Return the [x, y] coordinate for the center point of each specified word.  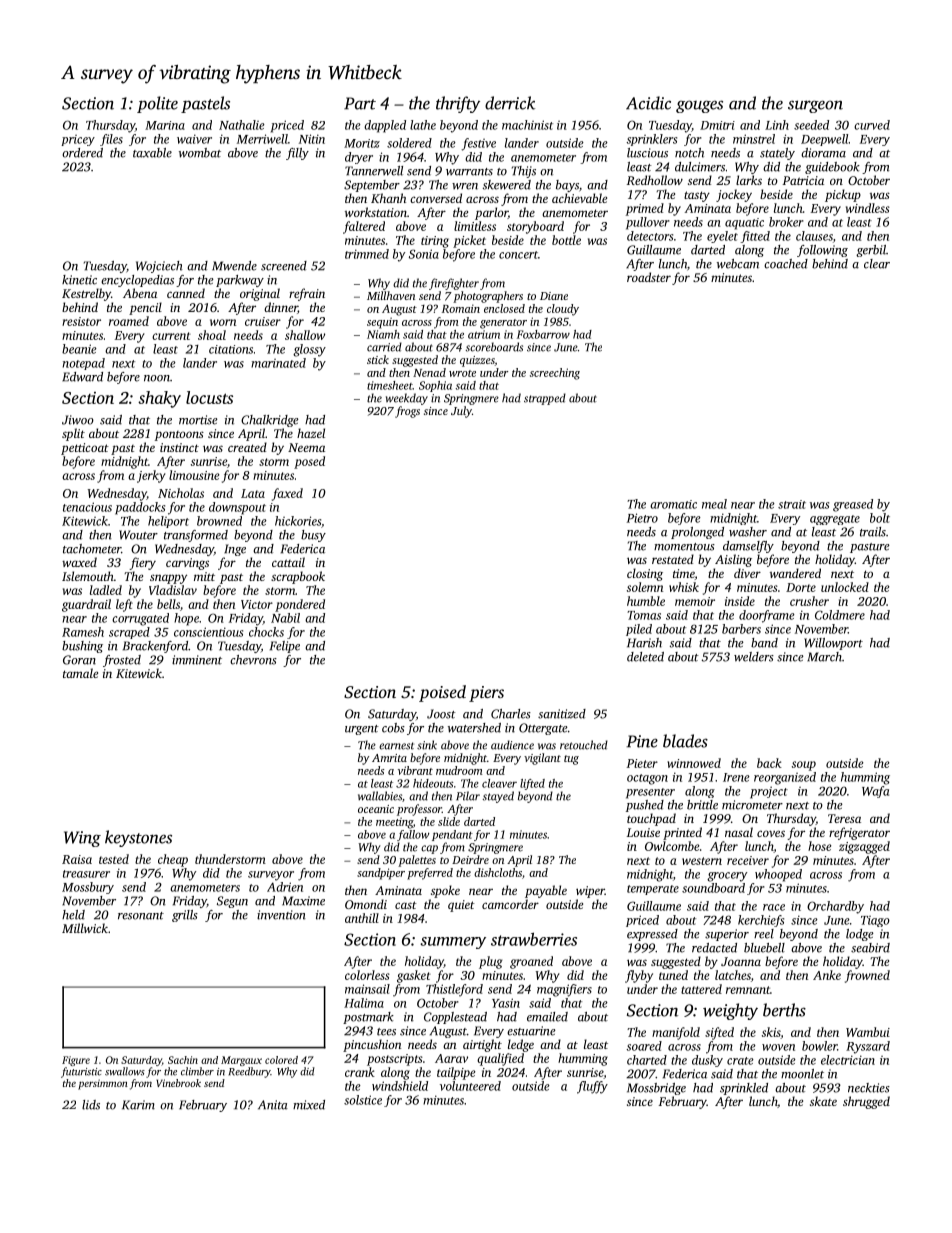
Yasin [506, 1003]
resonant [141, 916]
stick [378, 359]
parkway [240, 281]
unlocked [845, 587]
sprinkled [744, 1089]
